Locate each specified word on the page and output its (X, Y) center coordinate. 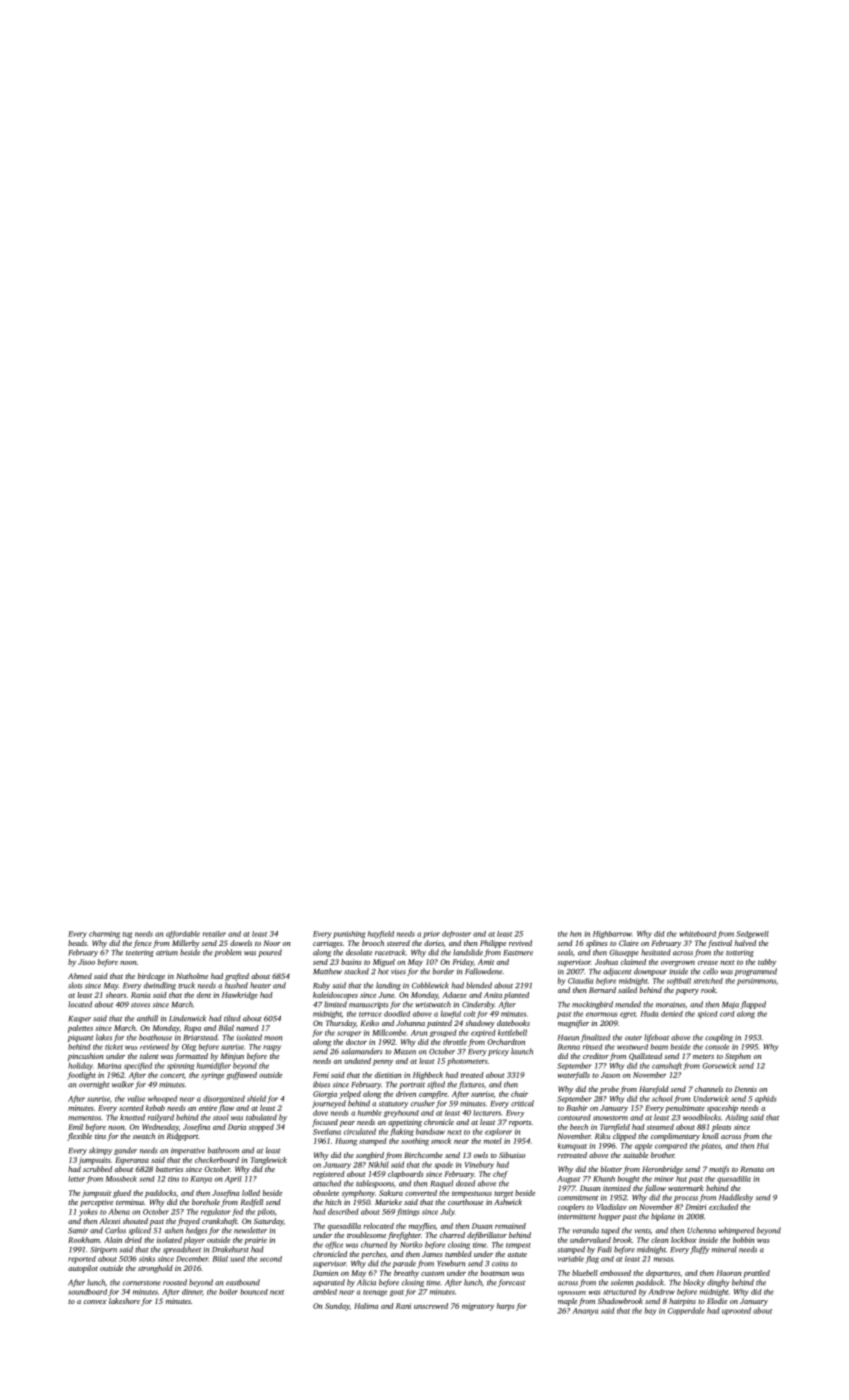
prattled (756, 1274)
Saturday (269, 1222)
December (192, 1259)
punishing (349, 935)
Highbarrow (612, 935)
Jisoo (86, 962)
